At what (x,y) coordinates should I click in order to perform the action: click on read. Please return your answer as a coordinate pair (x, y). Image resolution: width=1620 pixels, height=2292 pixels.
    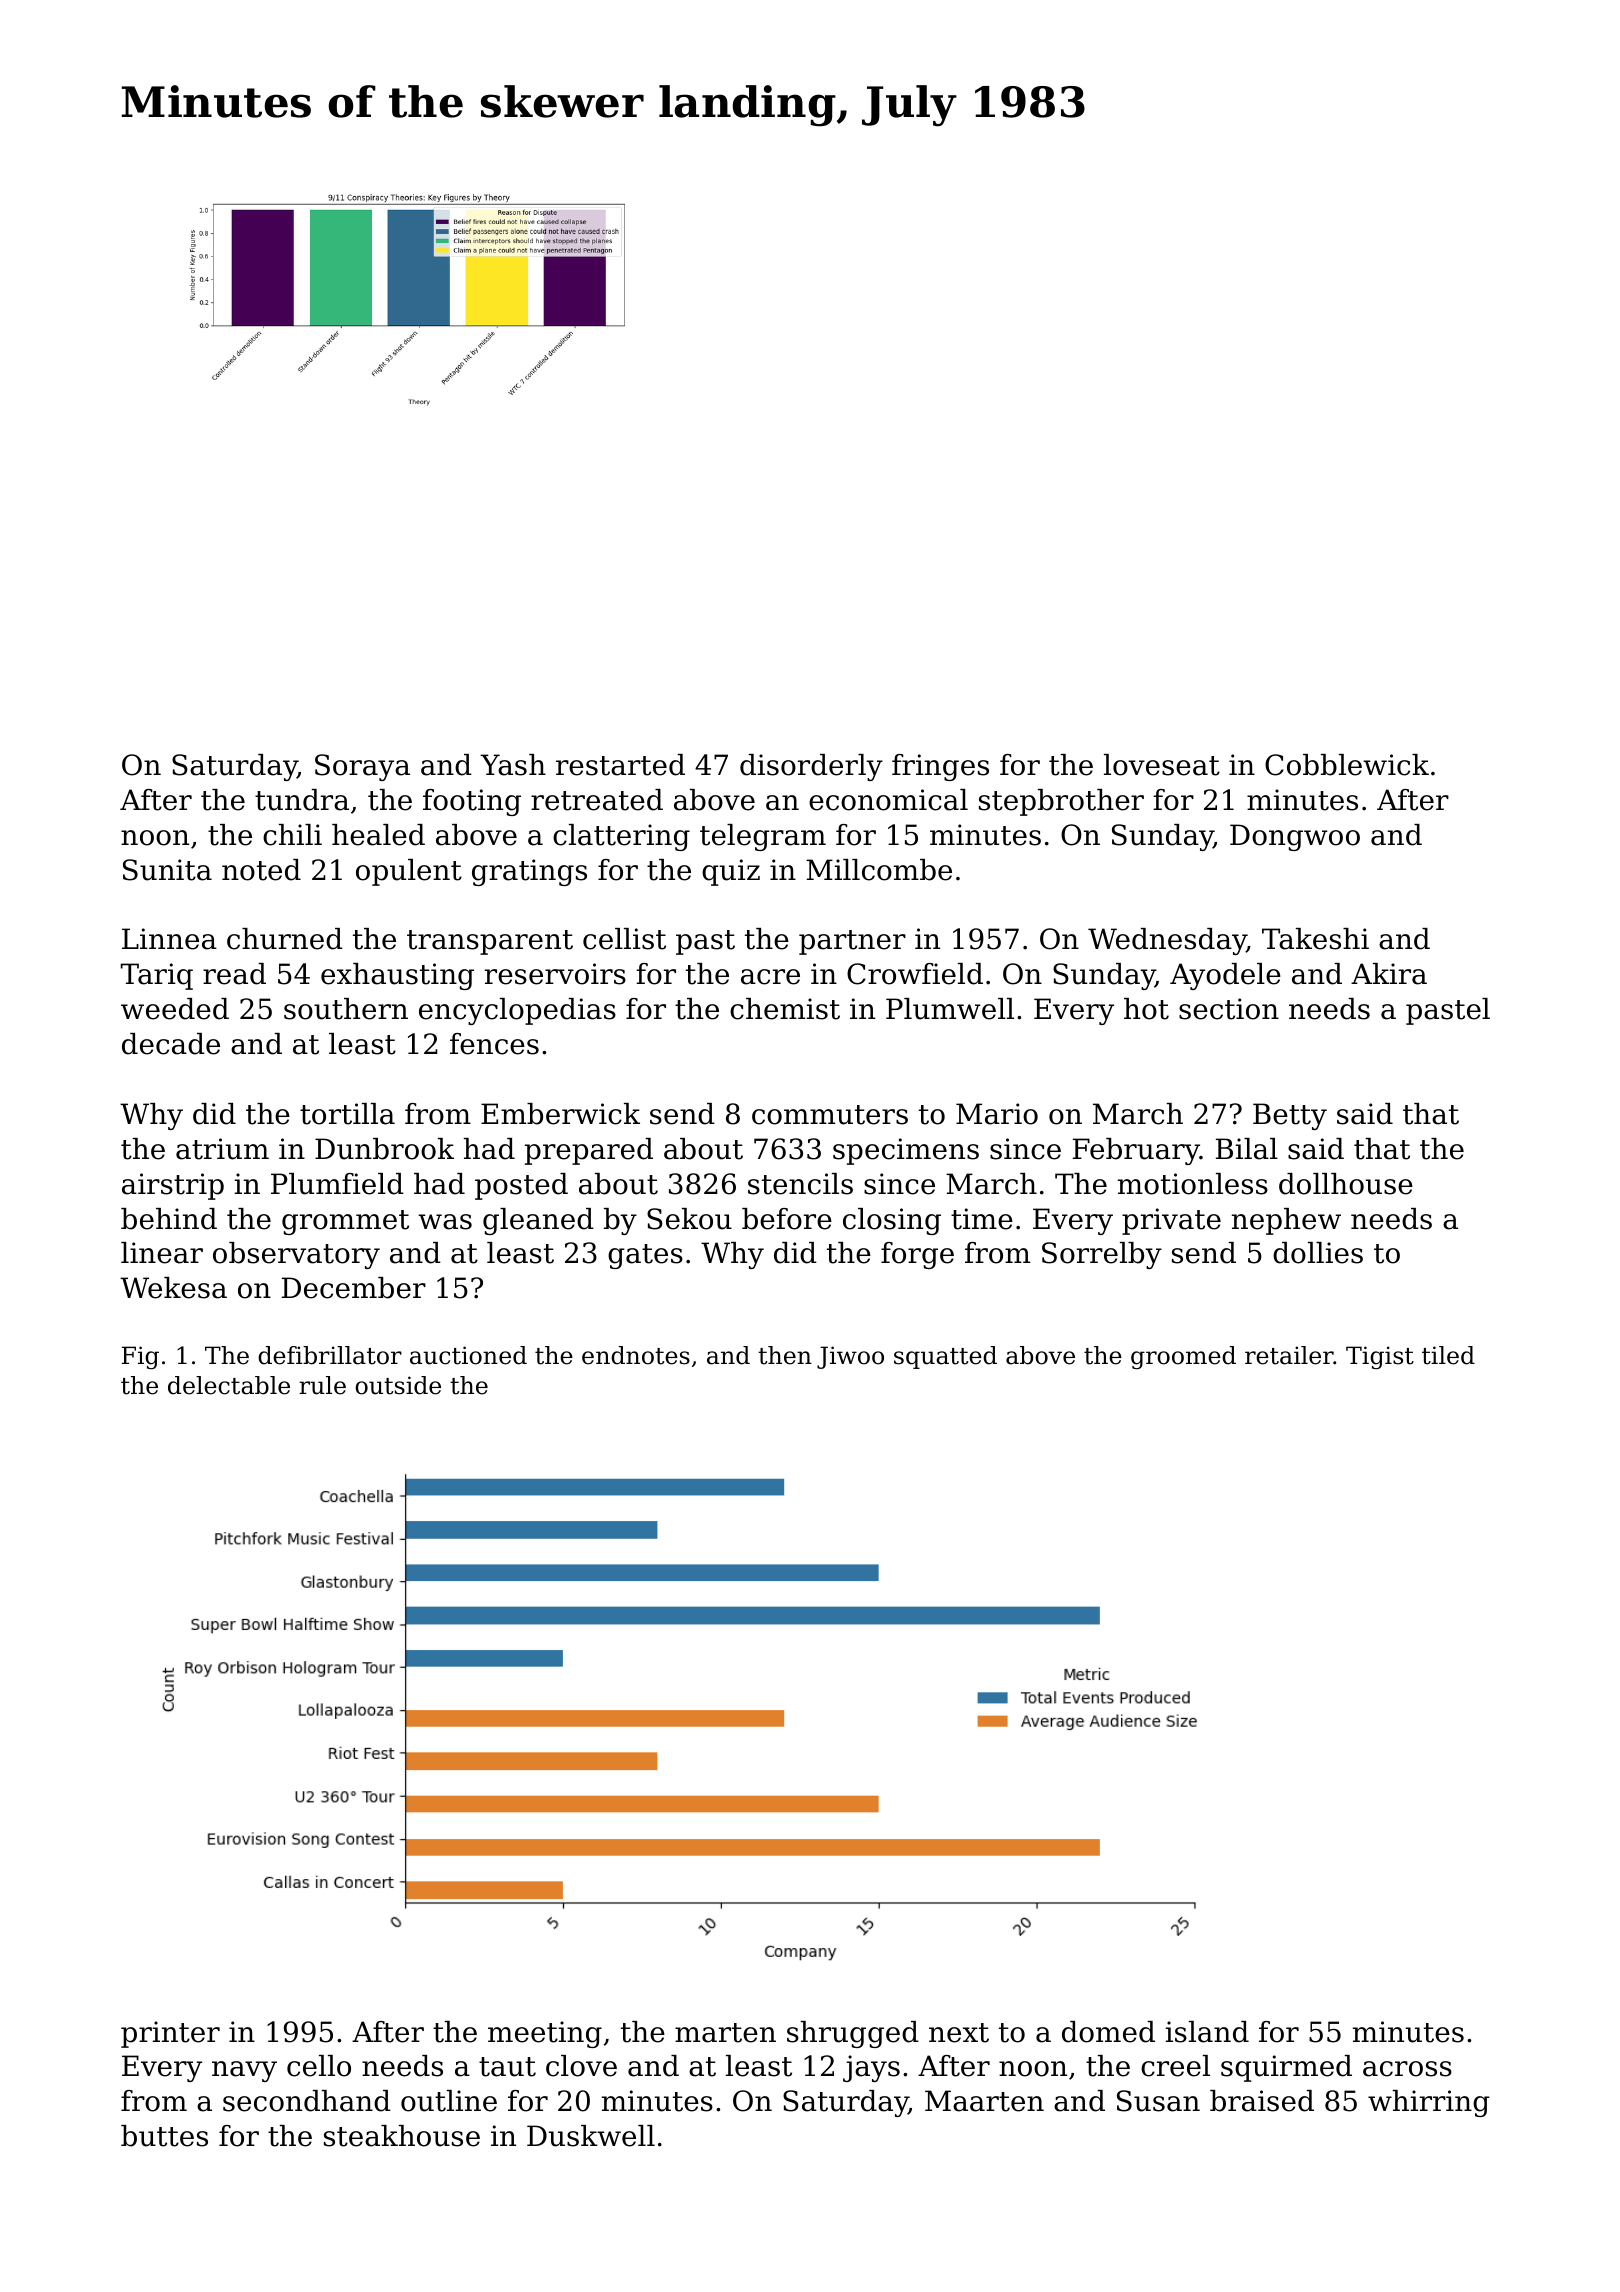
    Looking at the image, I should click on (234, 974).
